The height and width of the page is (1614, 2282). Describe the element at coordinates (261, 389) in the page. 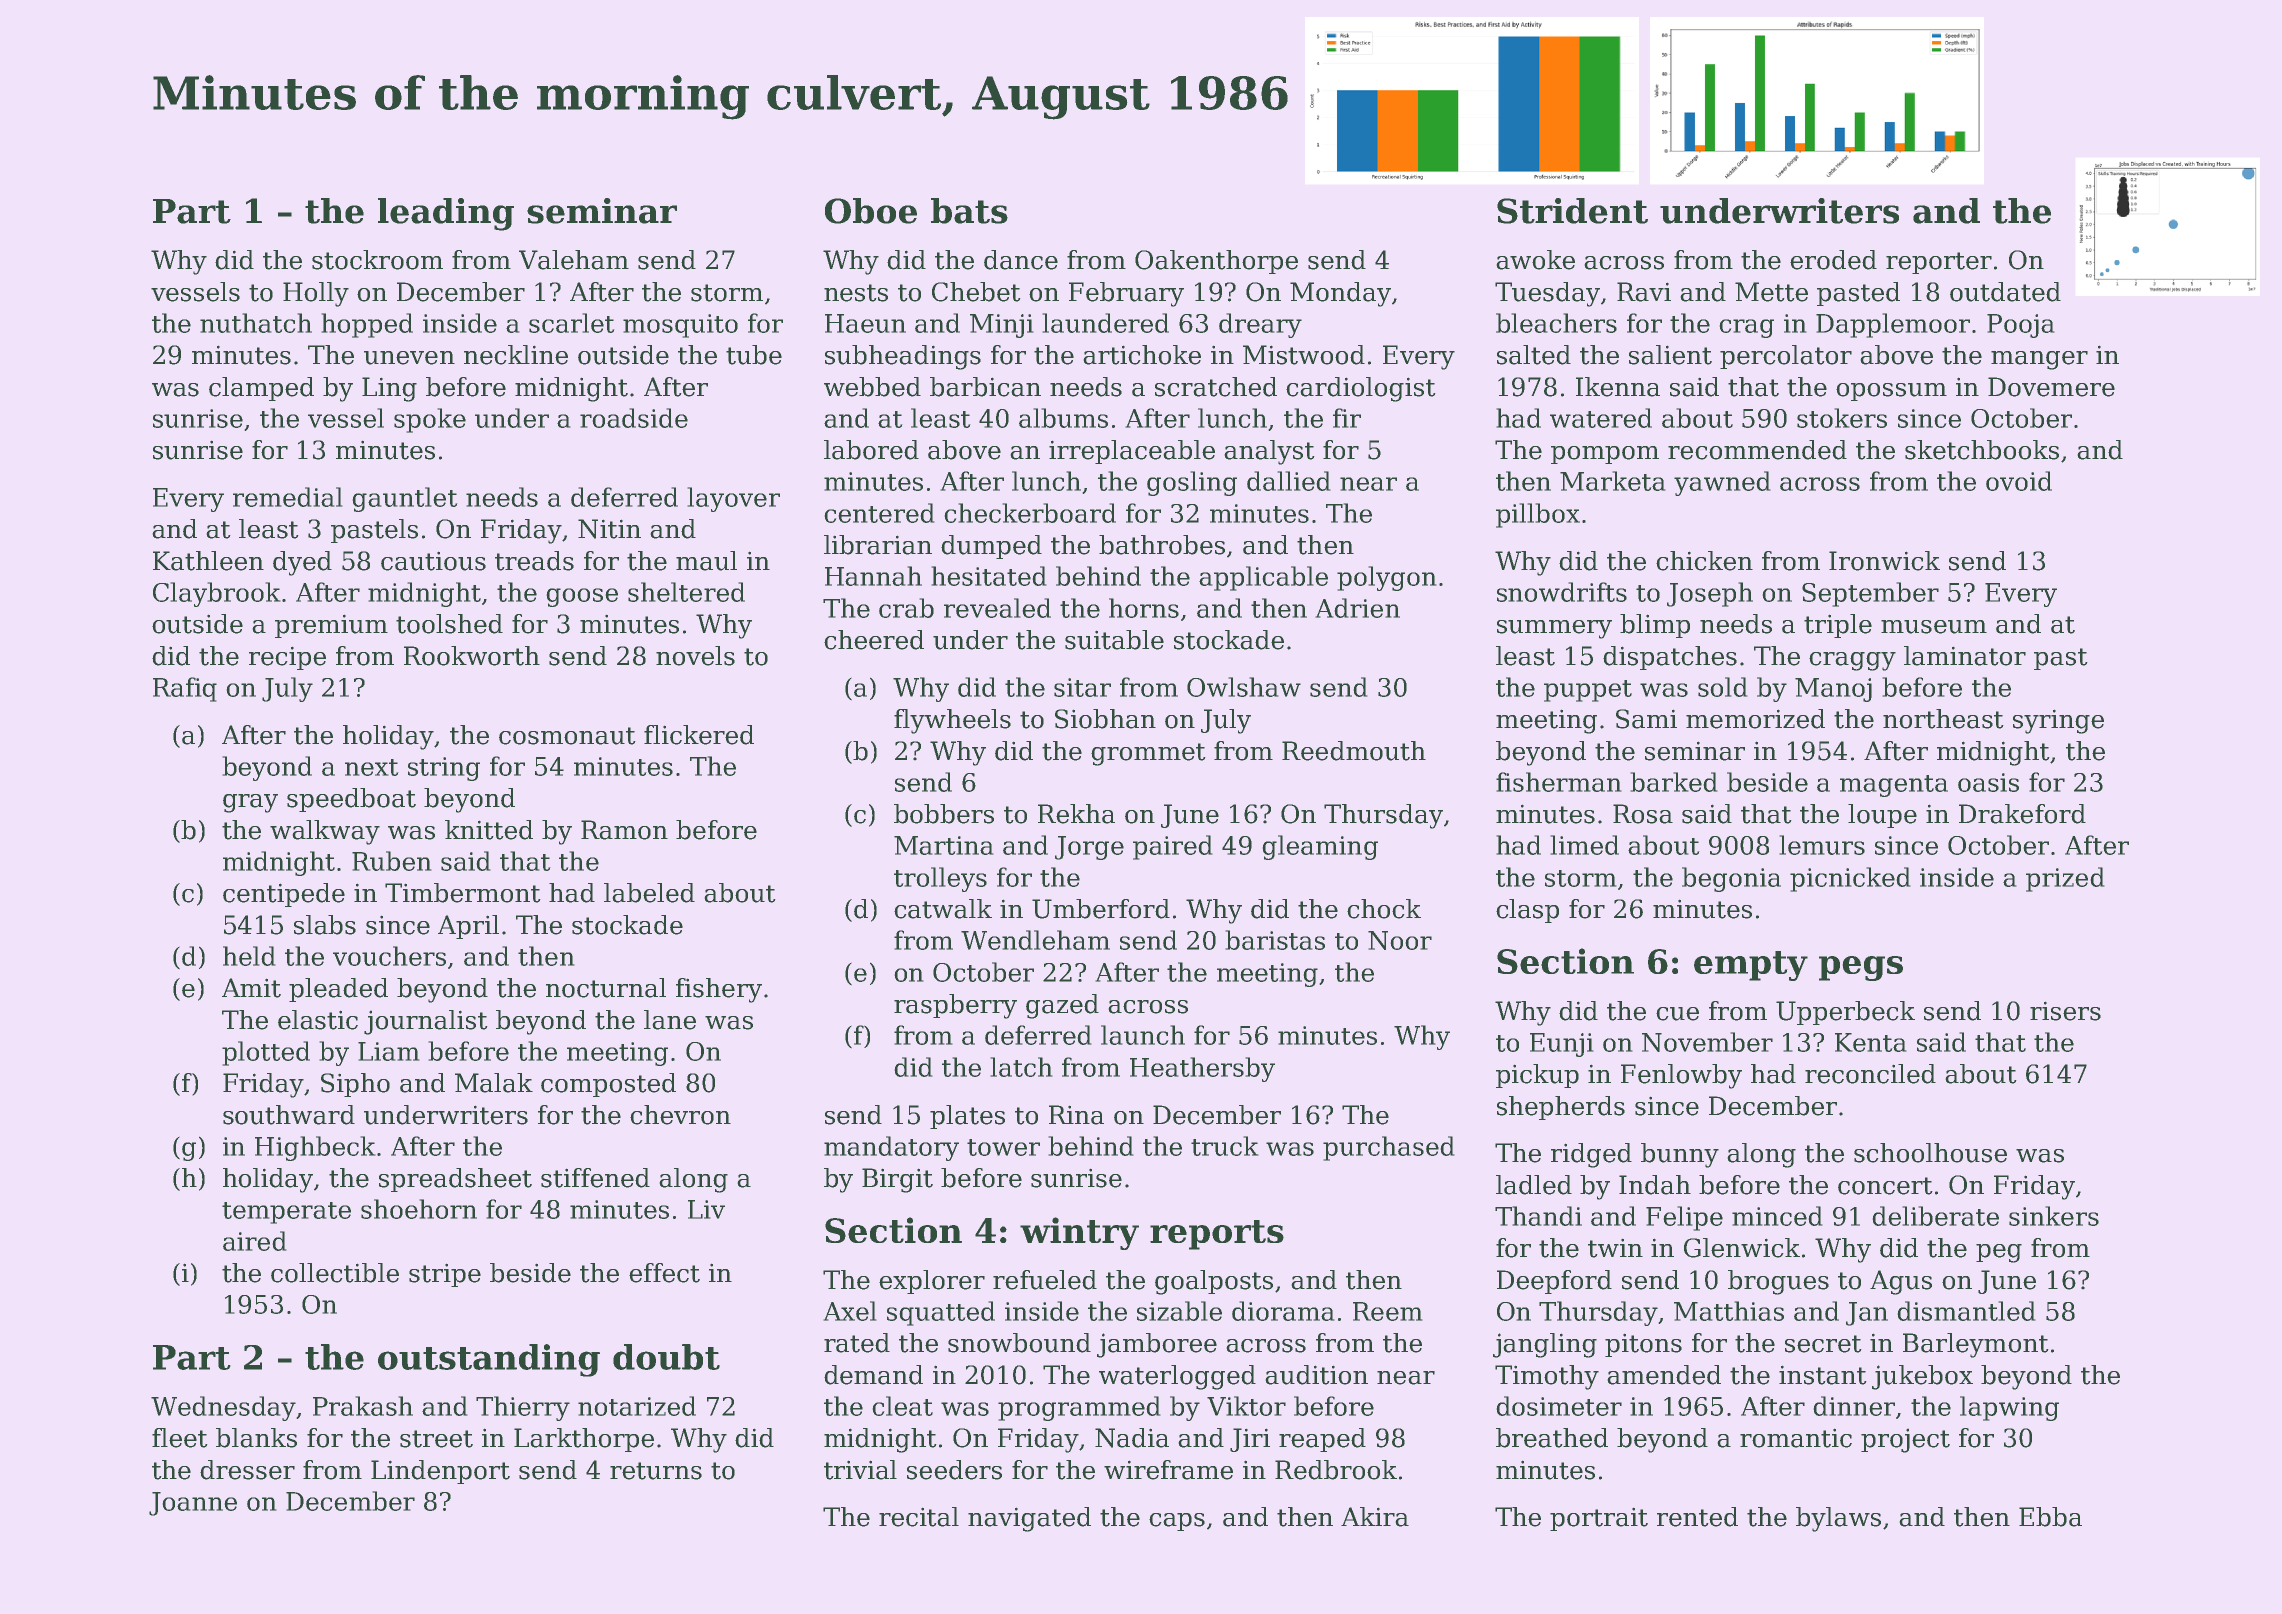

I see `clamped` at that location.
